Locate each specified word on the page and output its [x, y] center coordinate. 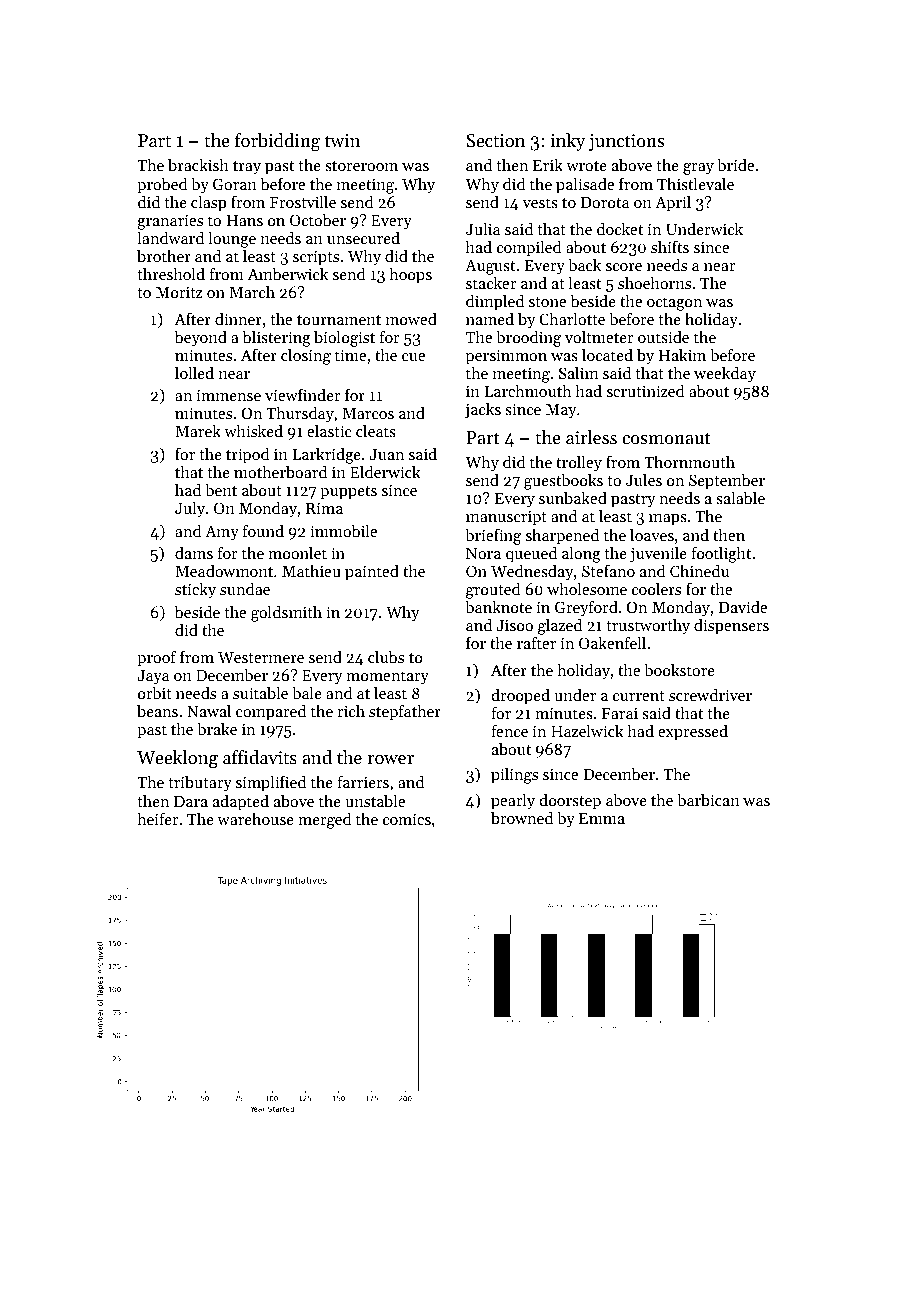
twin [342, 140]
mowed [411, 319]
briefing [493, 536]
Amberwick [287, 274]
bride [735, 165]
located [607, 355]
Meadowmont [224, 571]
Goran [235, 184]
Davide [743, 607]
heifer [157, 818]
